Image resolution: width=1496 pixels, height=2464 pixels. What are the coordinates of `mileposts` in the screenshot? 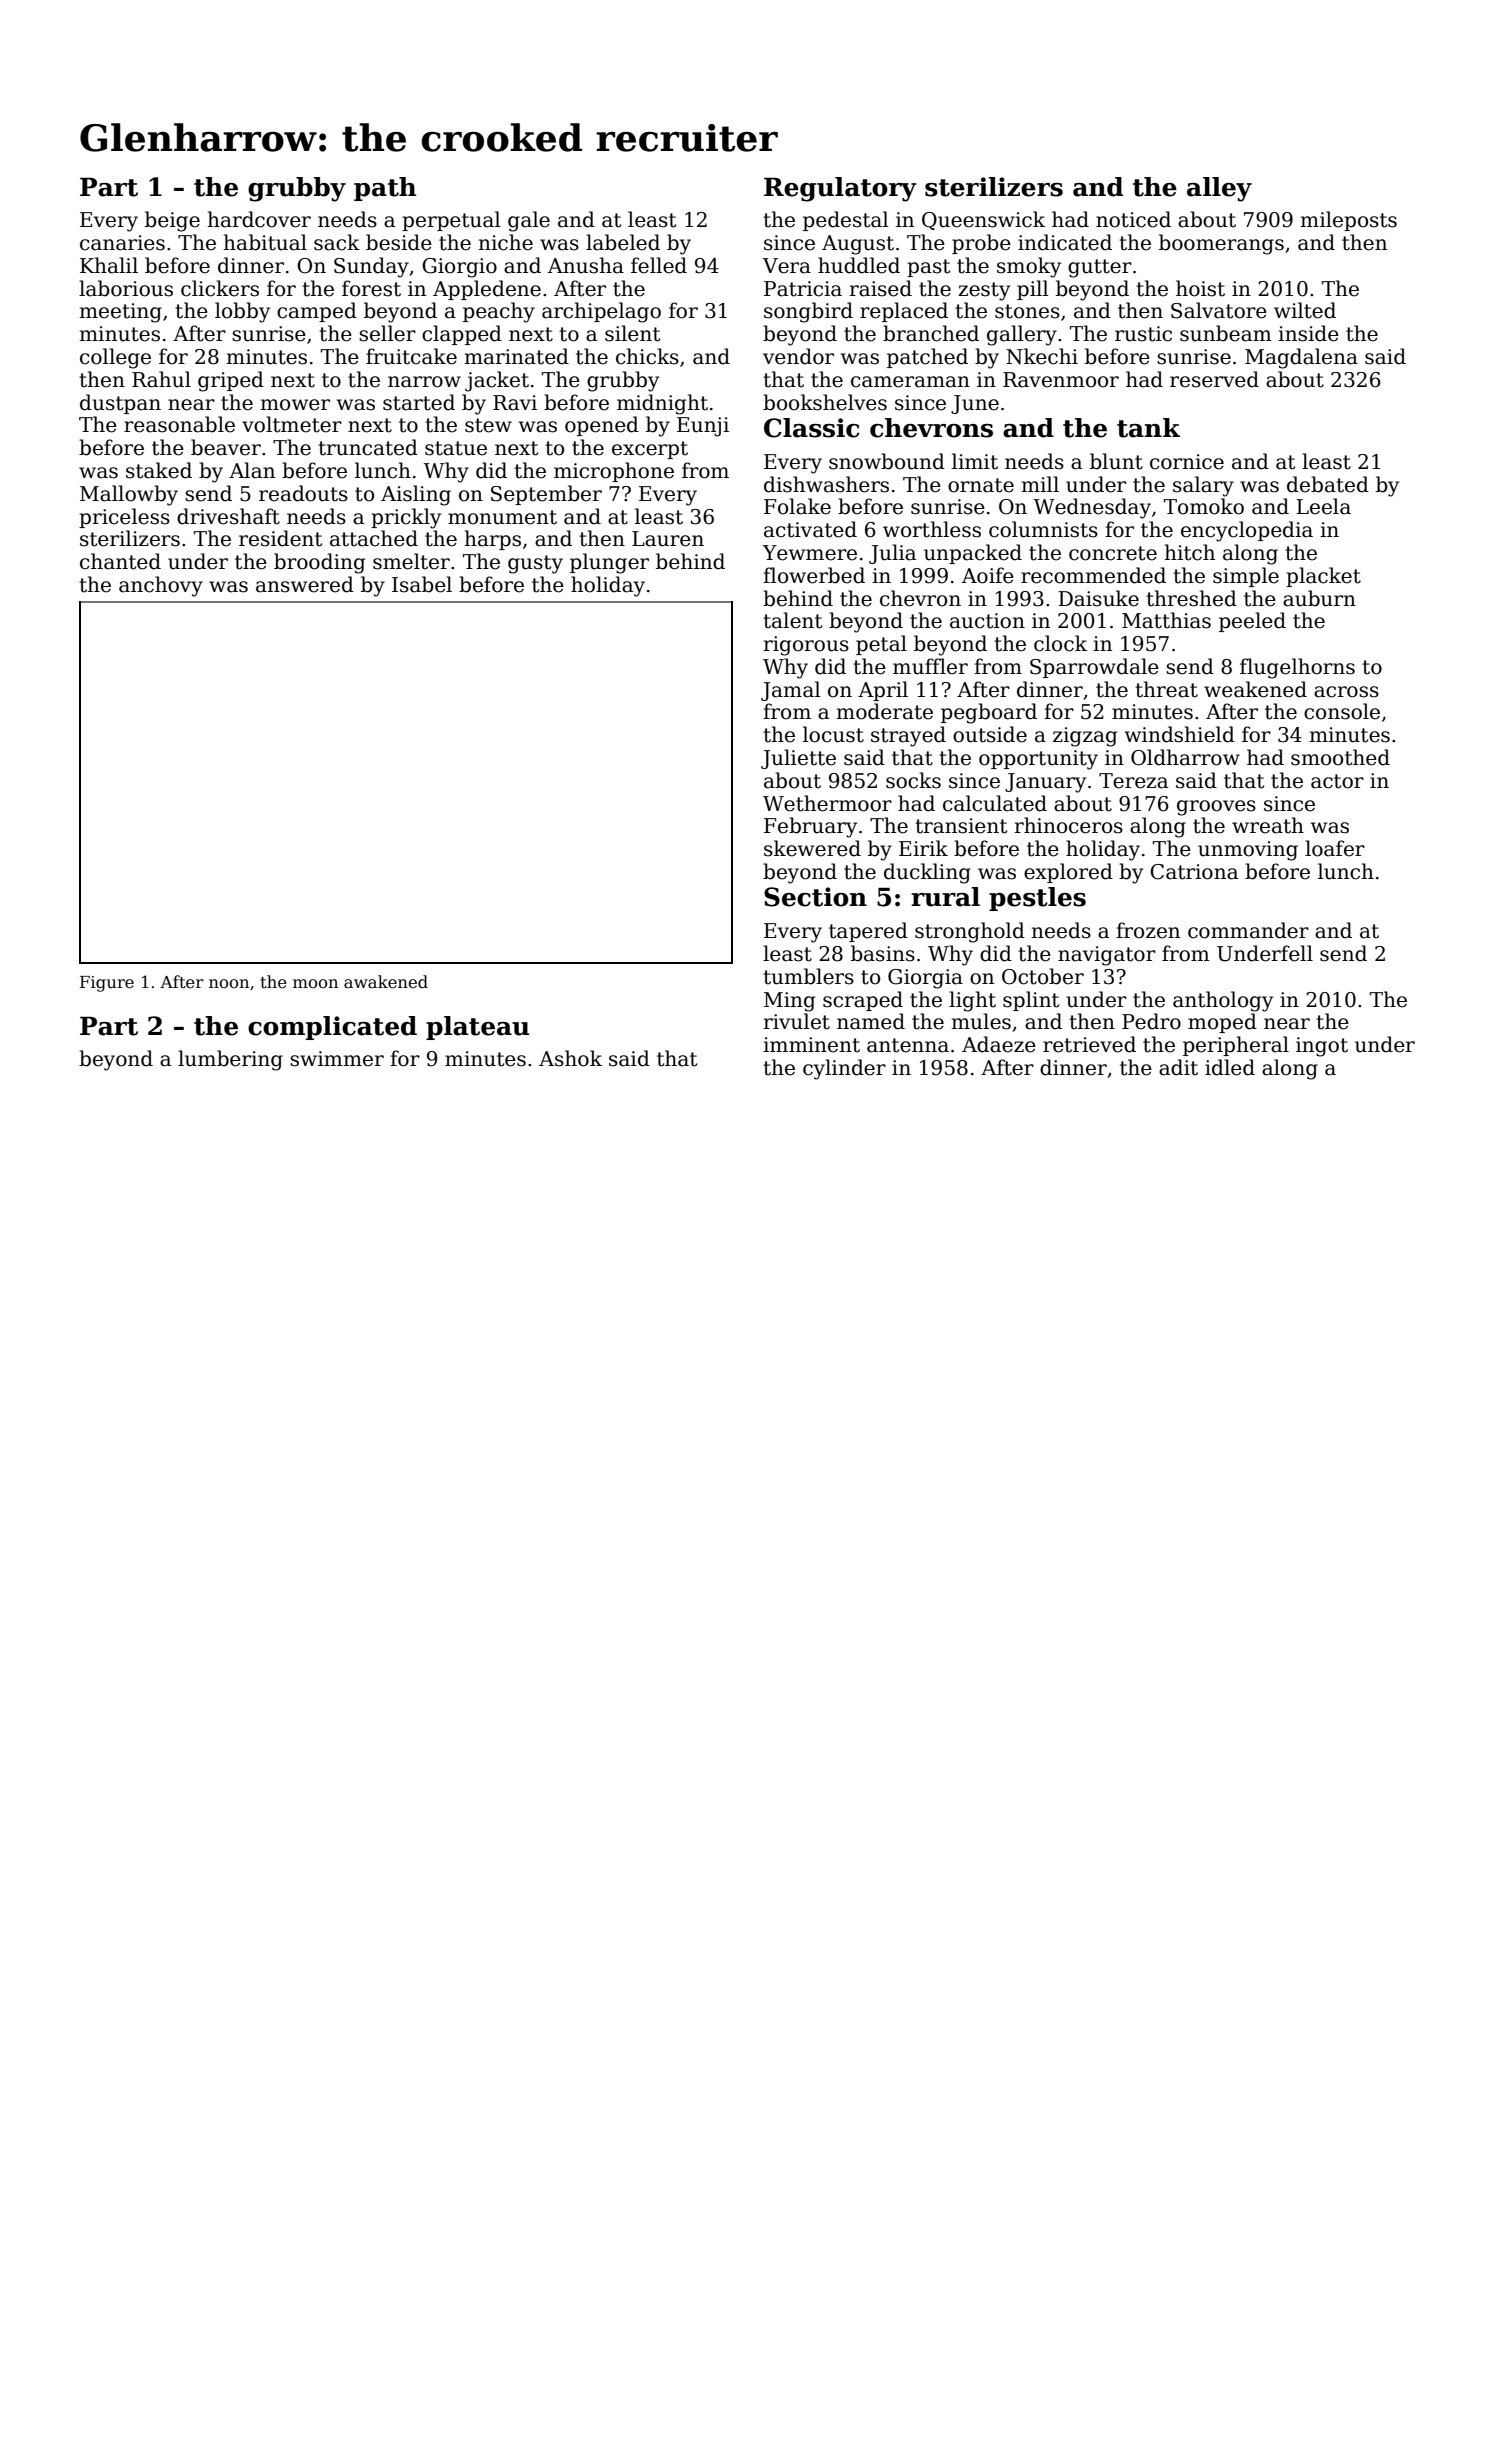 It's located at (1348, 221).
